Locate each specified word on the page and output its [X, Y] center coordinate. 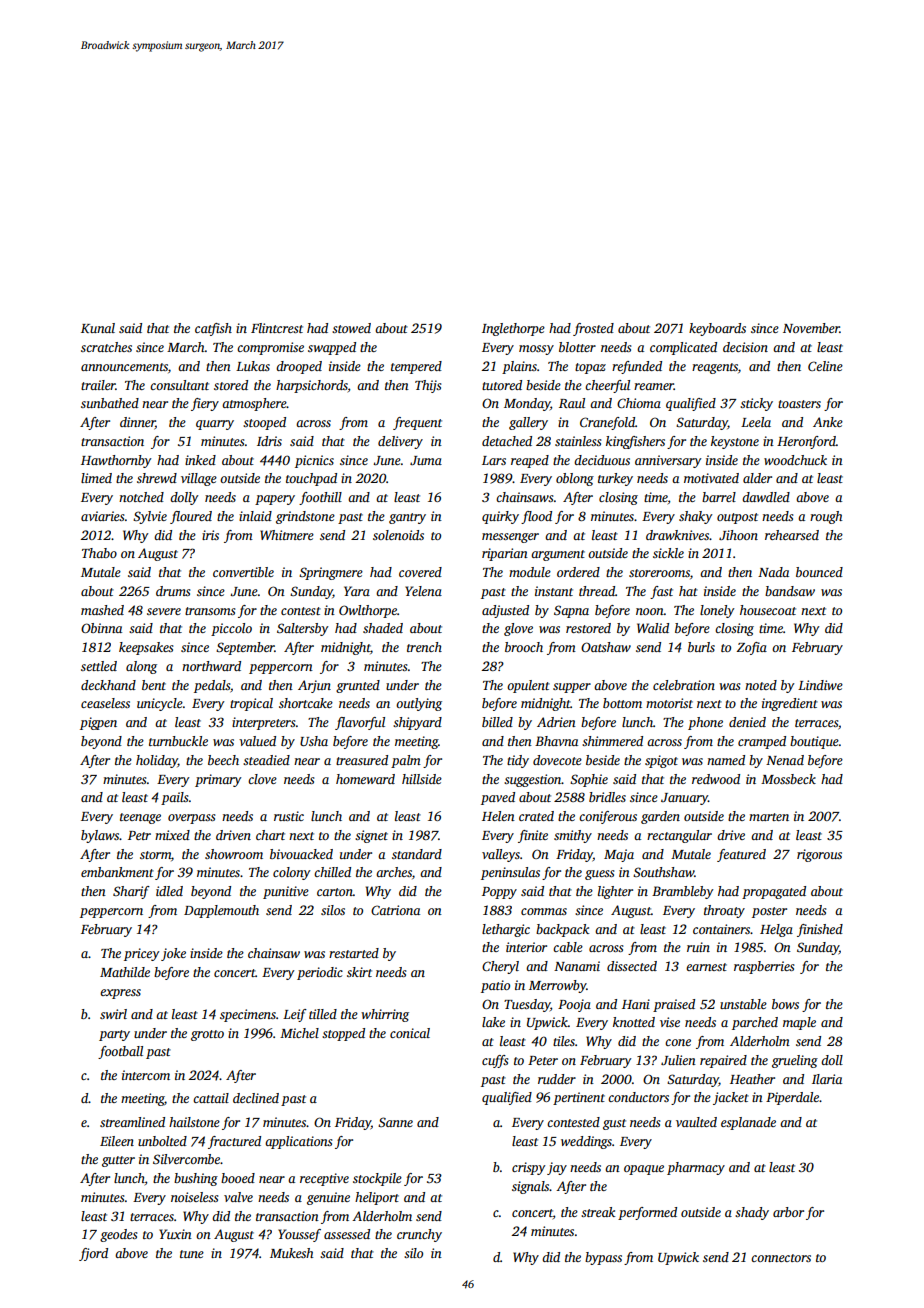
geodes [118, 1235]
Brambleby [682, 892]
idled [169, 891]
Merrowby [558, 986]
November [811, 328]
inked [200, 460]
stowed [351, 328]
